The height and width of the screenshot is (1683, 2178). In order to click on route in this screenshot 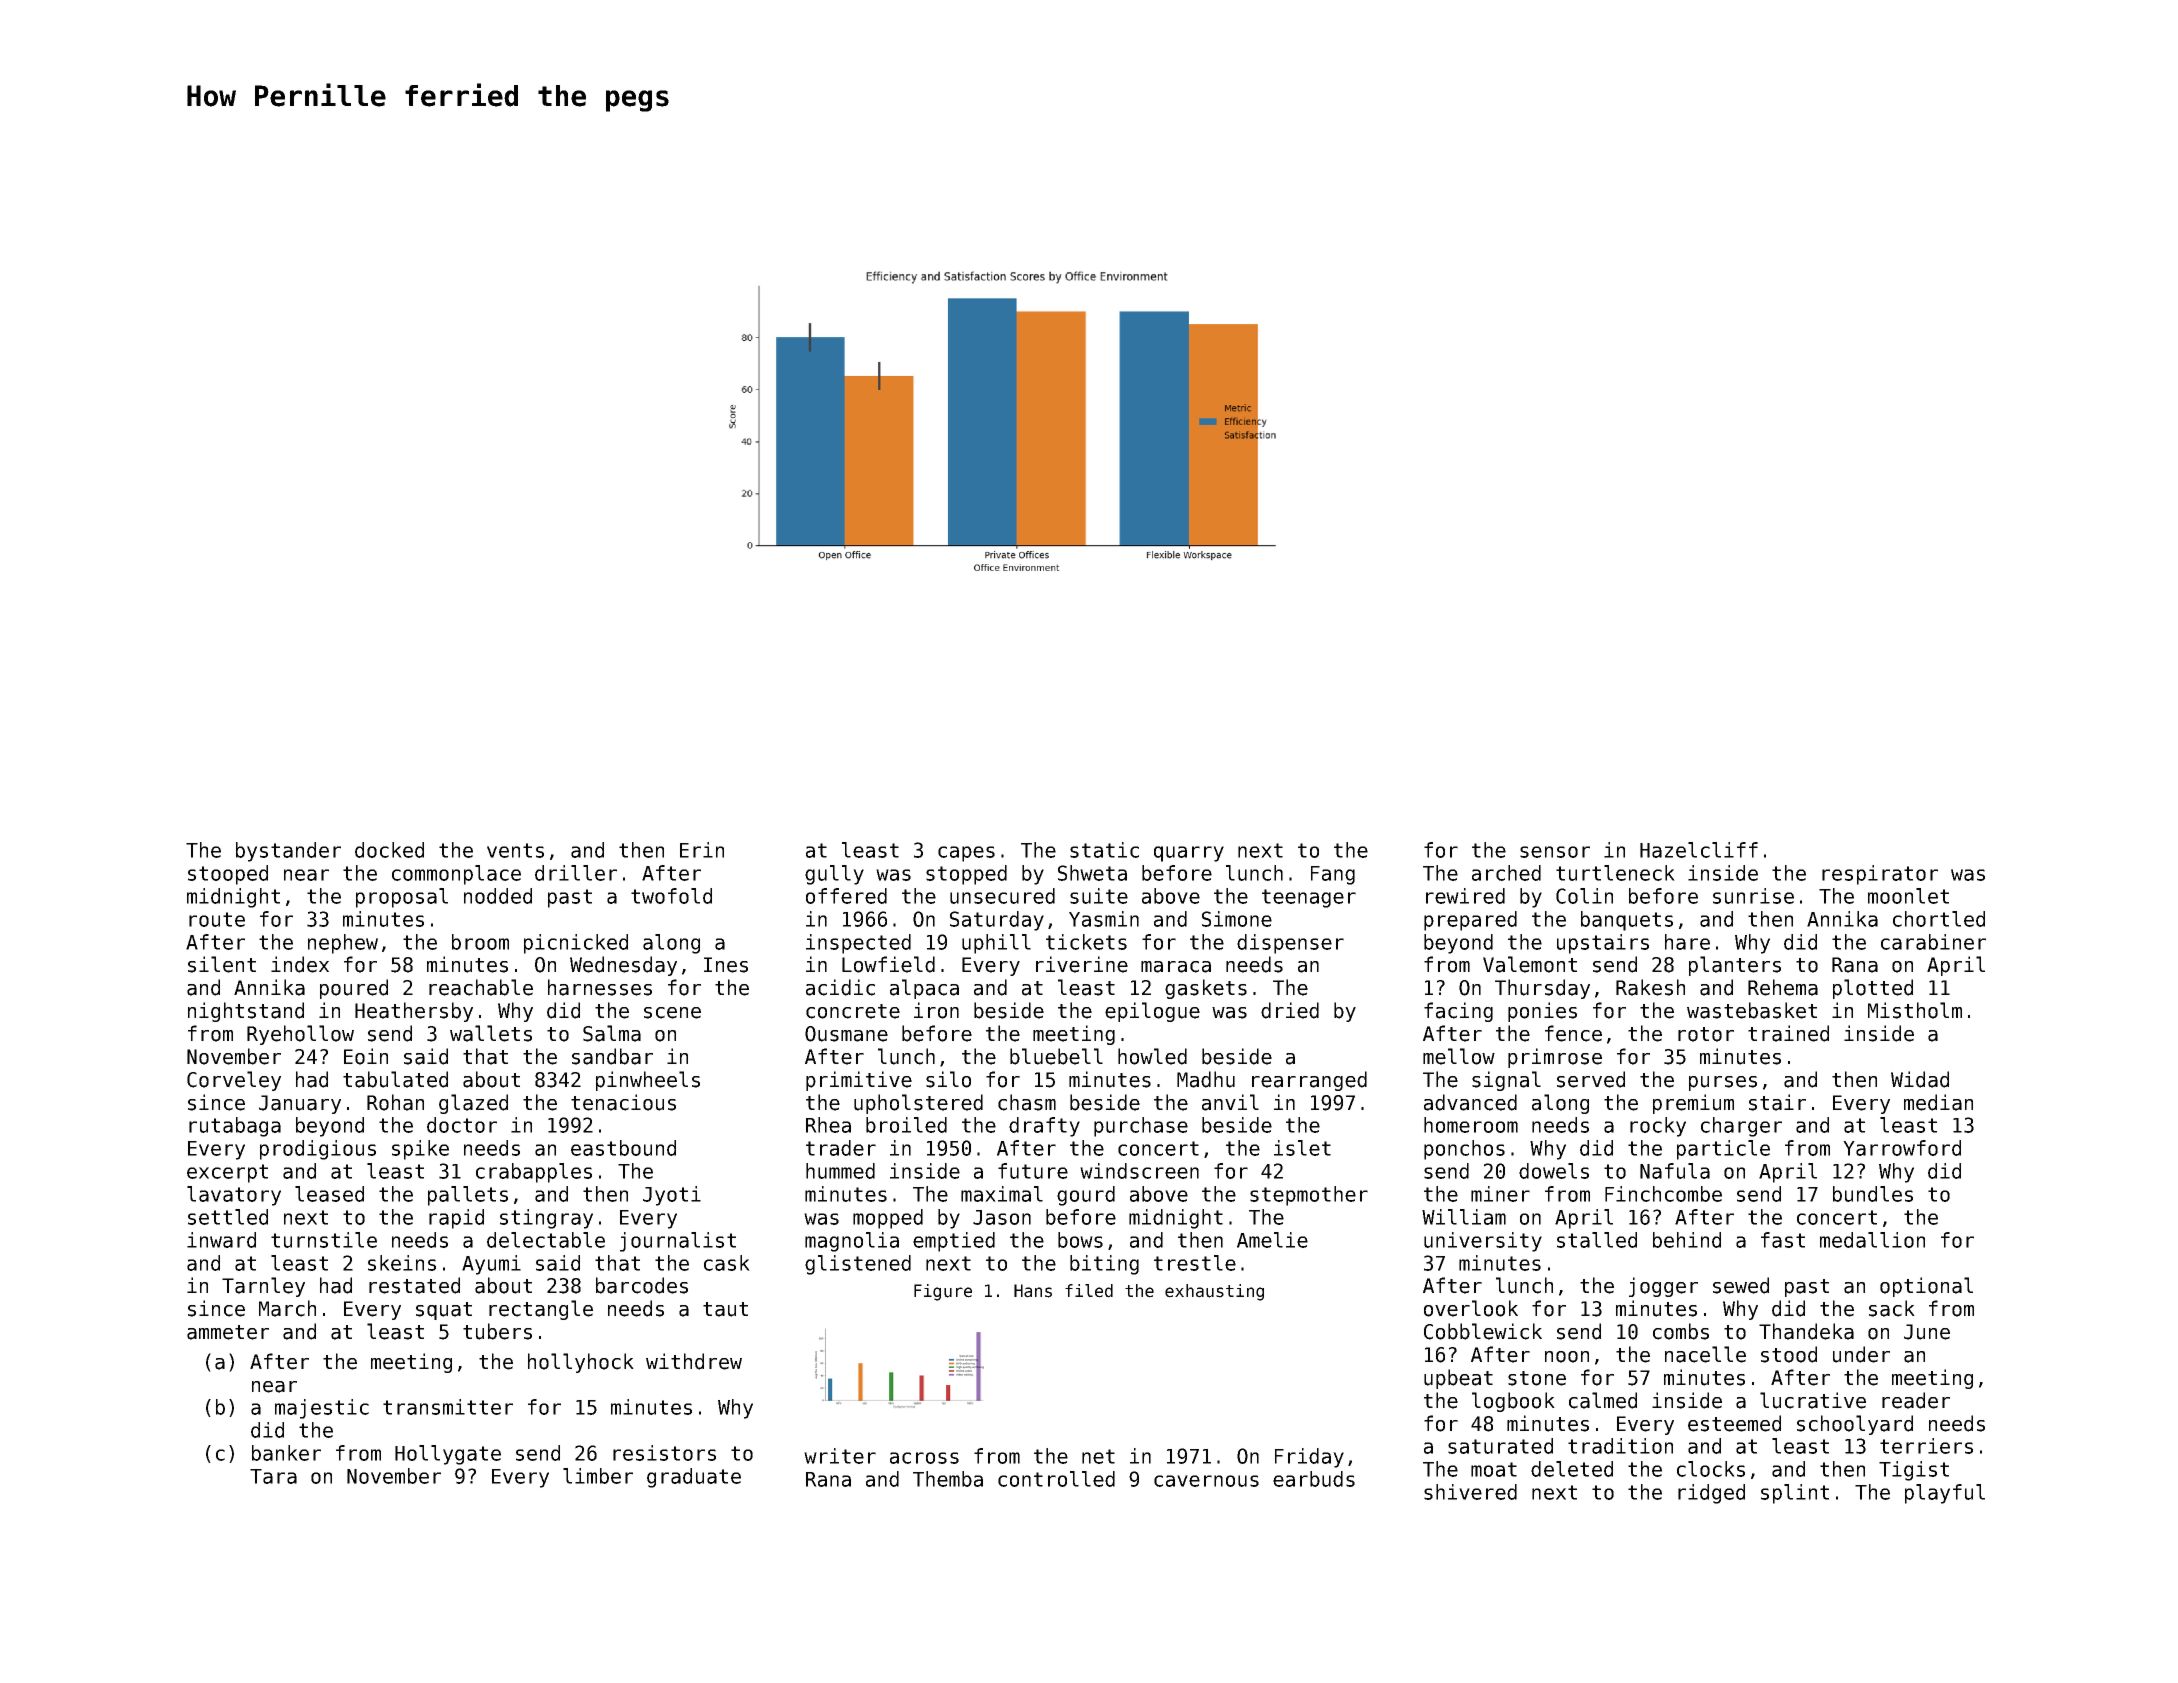, I will do `click(217, 919)`.
